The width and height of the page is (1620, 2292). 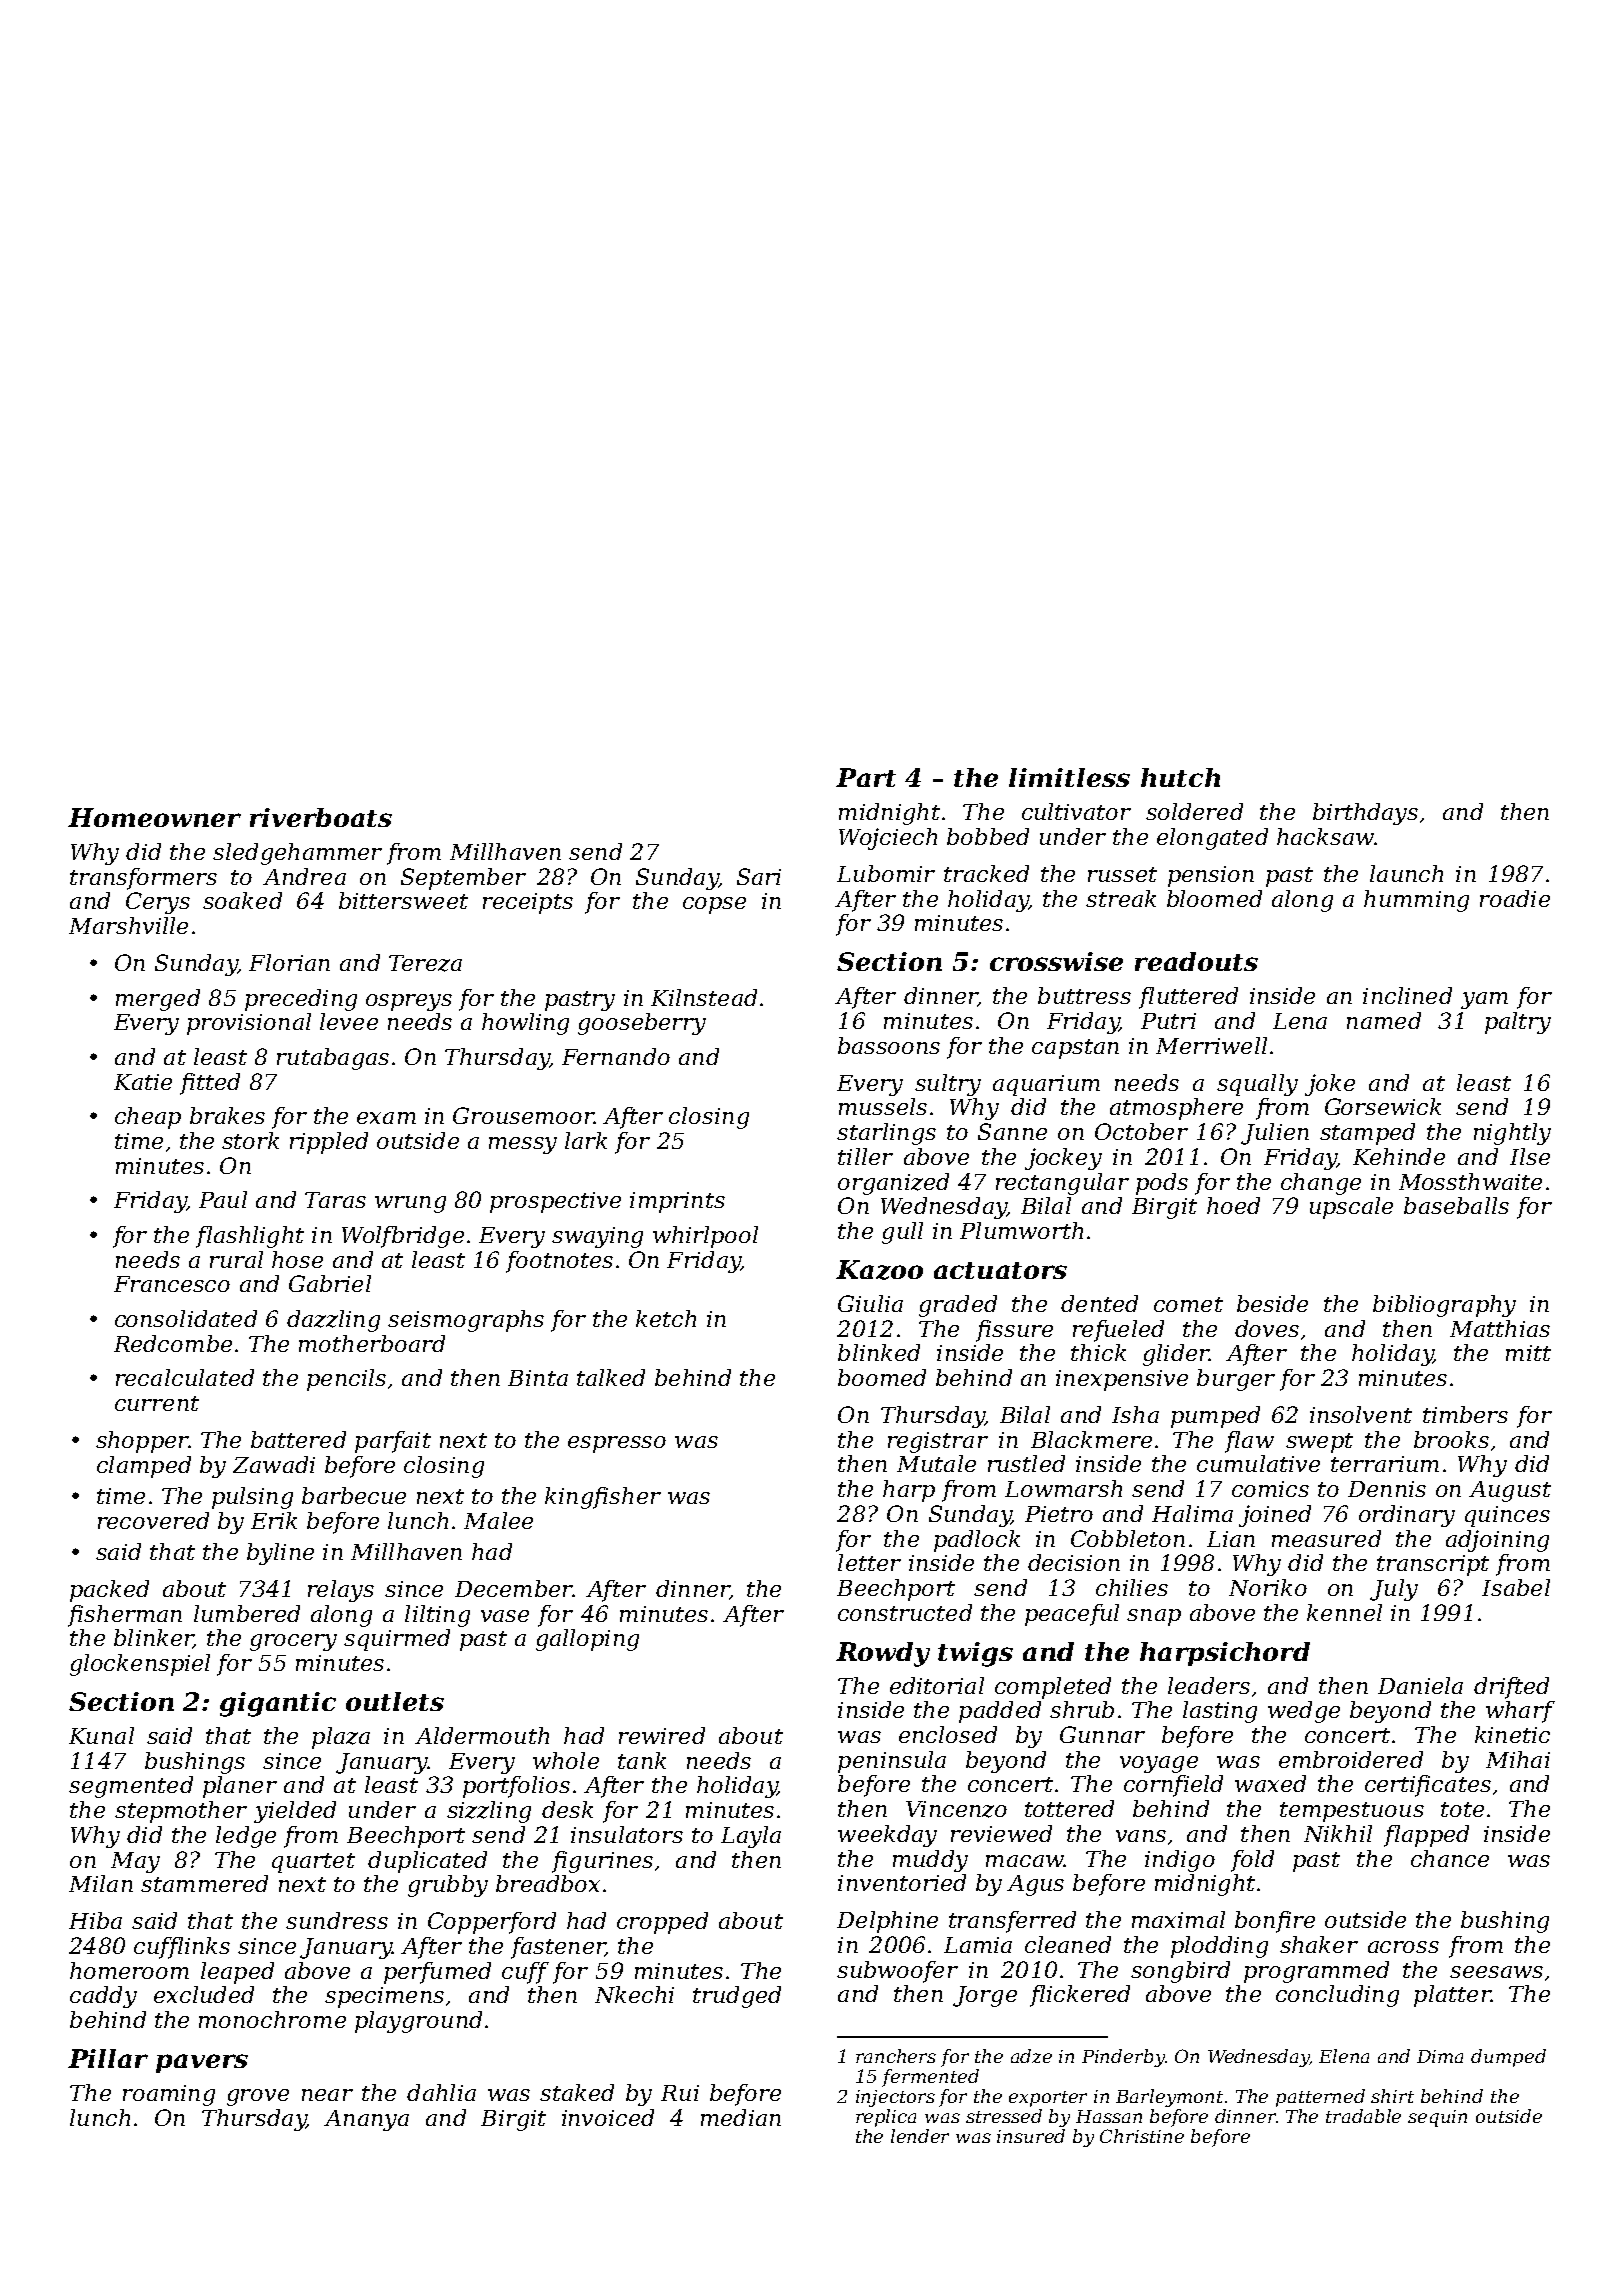 What do you see at coordinates (611, 1377) in the page?
I see `talked` at bounding box center [611, 1377].
